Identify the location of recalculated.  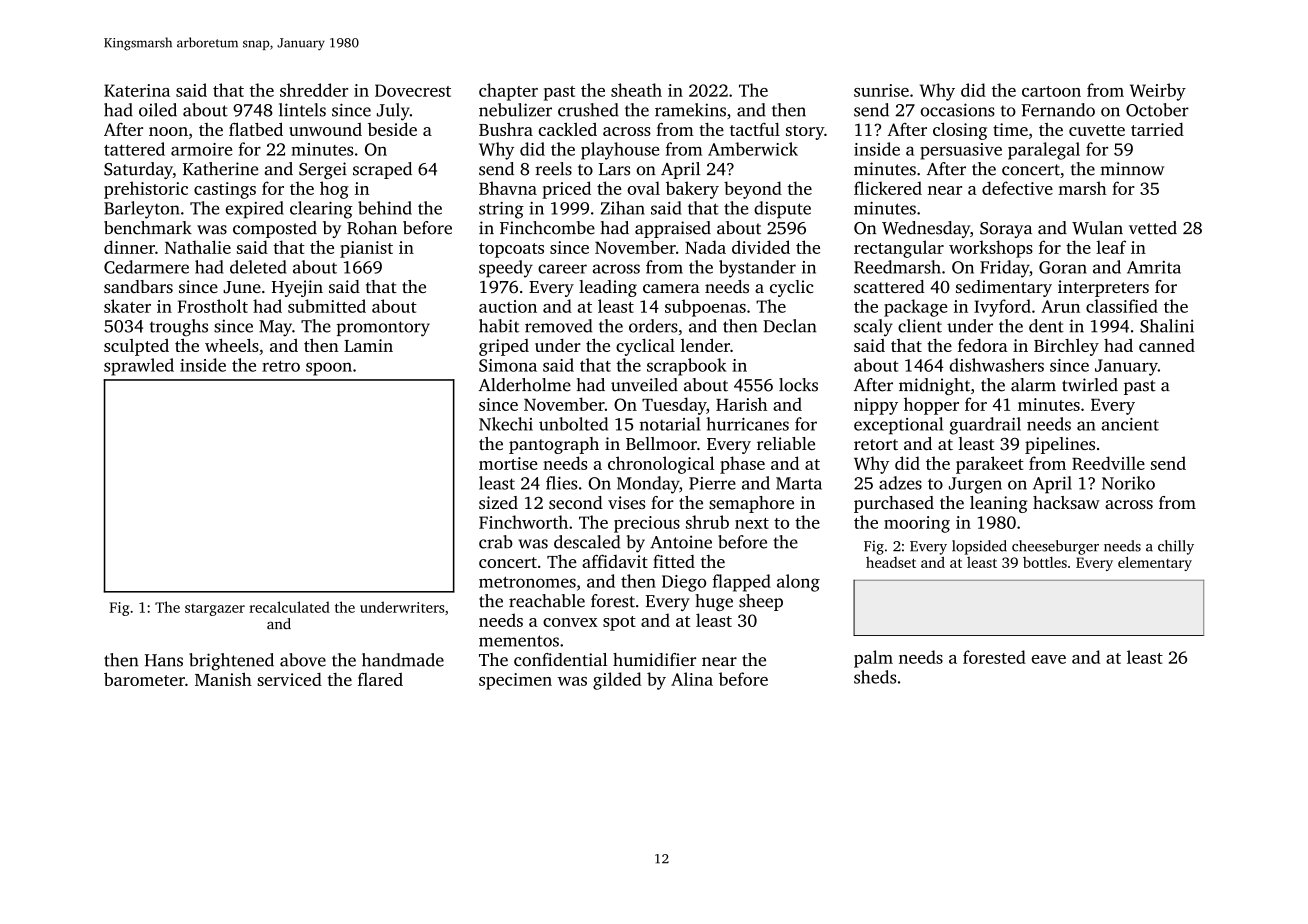
(289, 607).
